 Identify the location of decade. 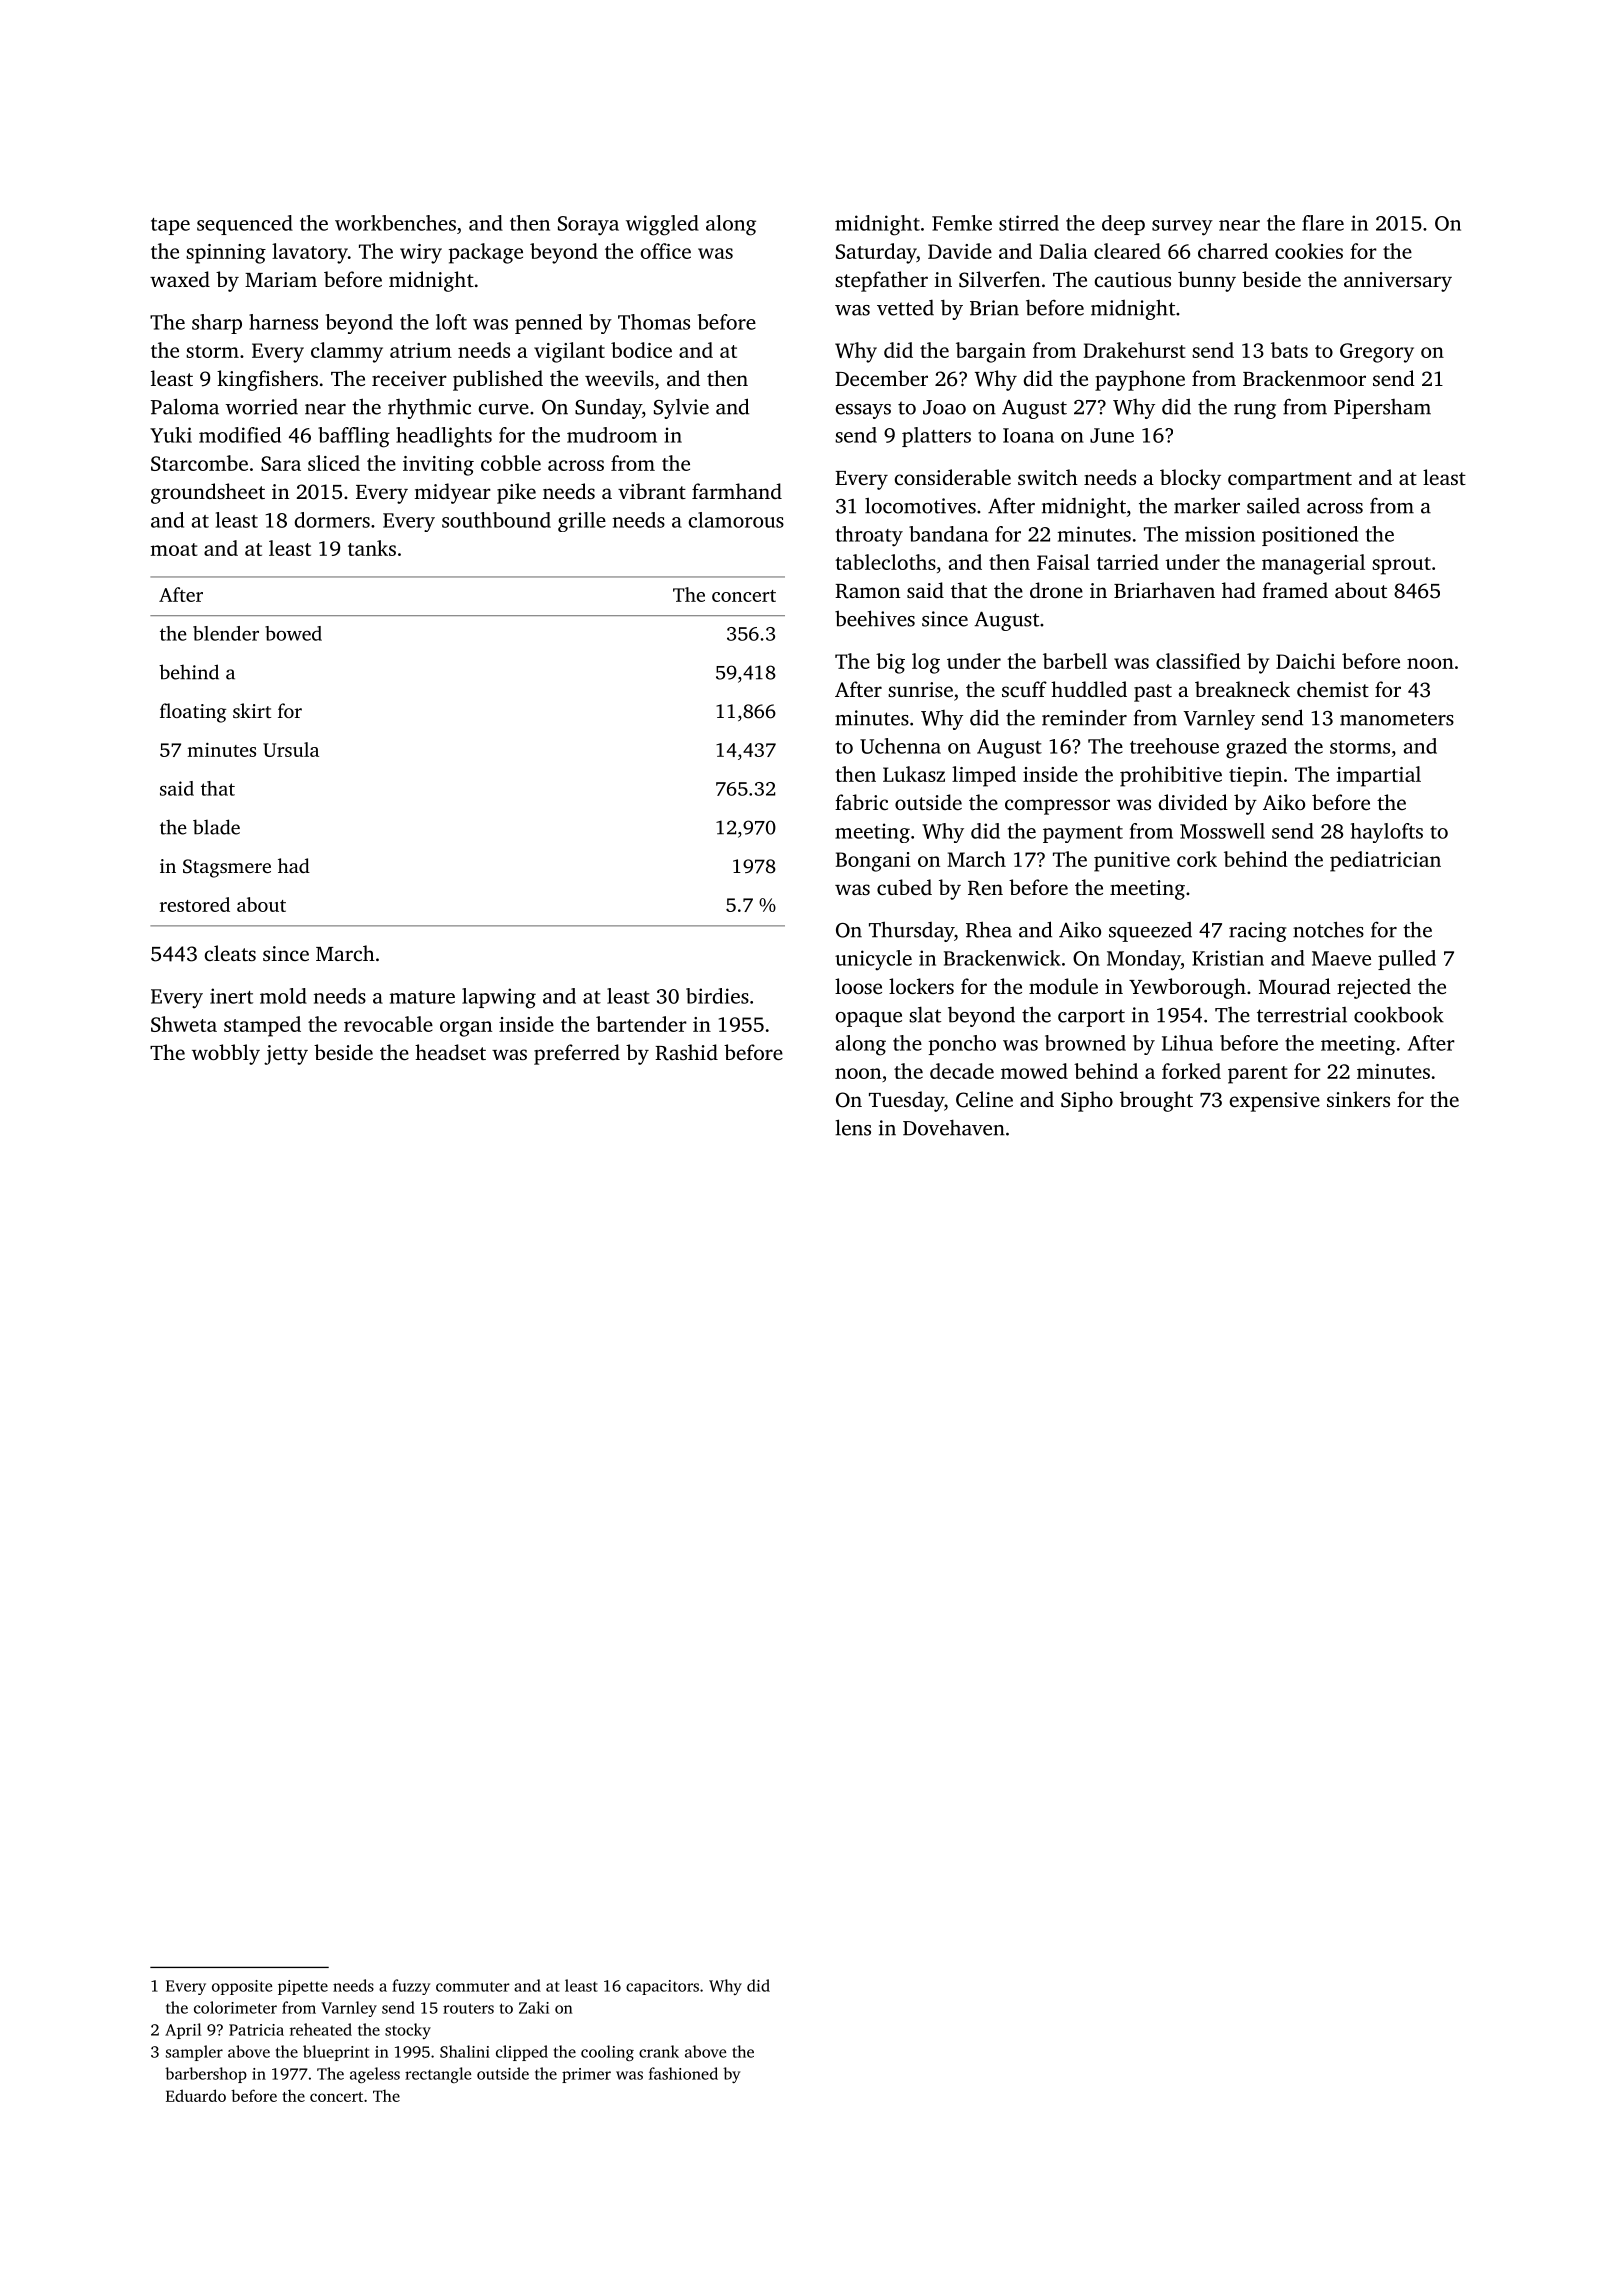
(962, 1071).
